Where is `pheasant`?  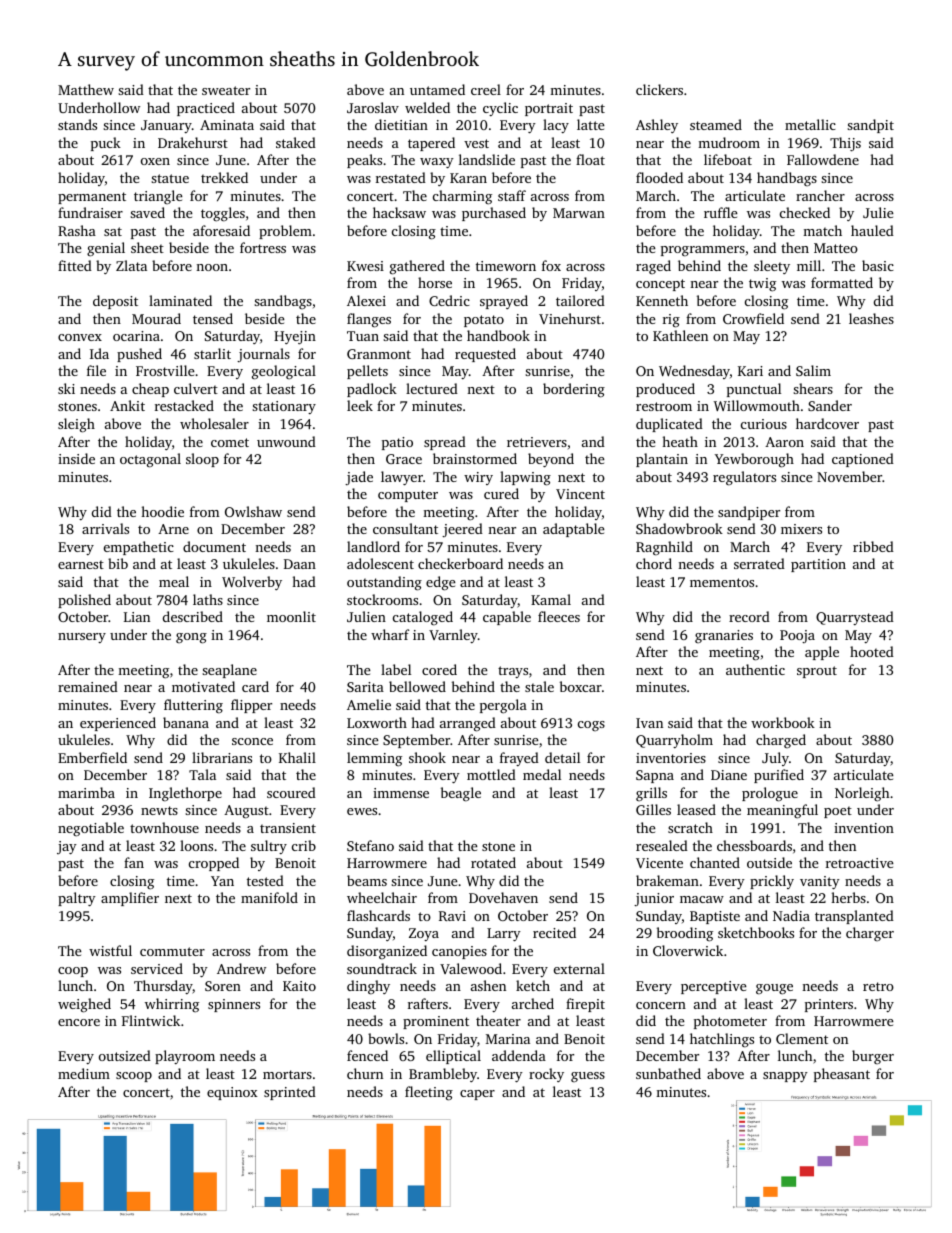
pheasant is located at coordinates (842, 1075).
